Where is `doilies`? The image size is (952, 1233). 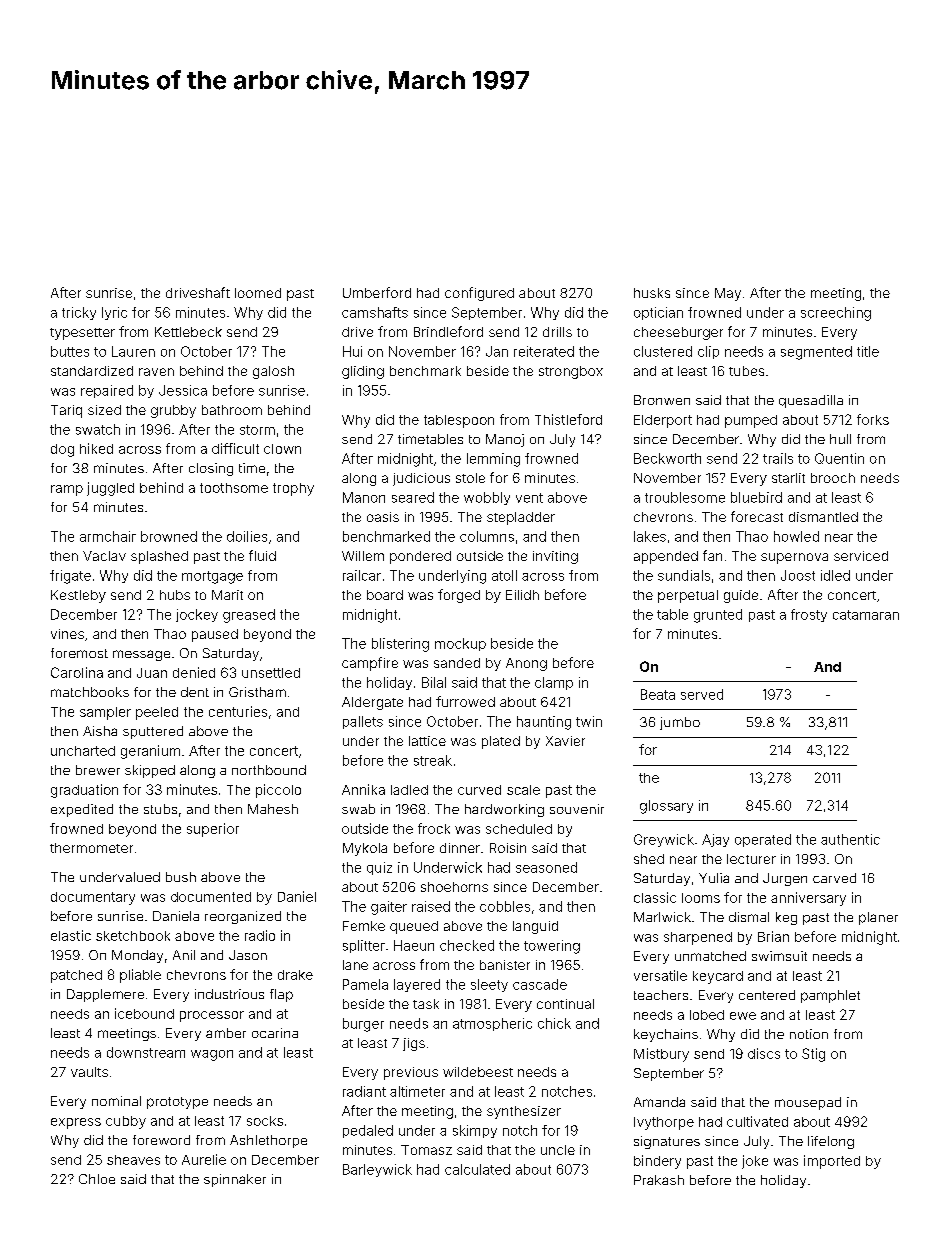 doilies is located at coordinates (247, 536).
